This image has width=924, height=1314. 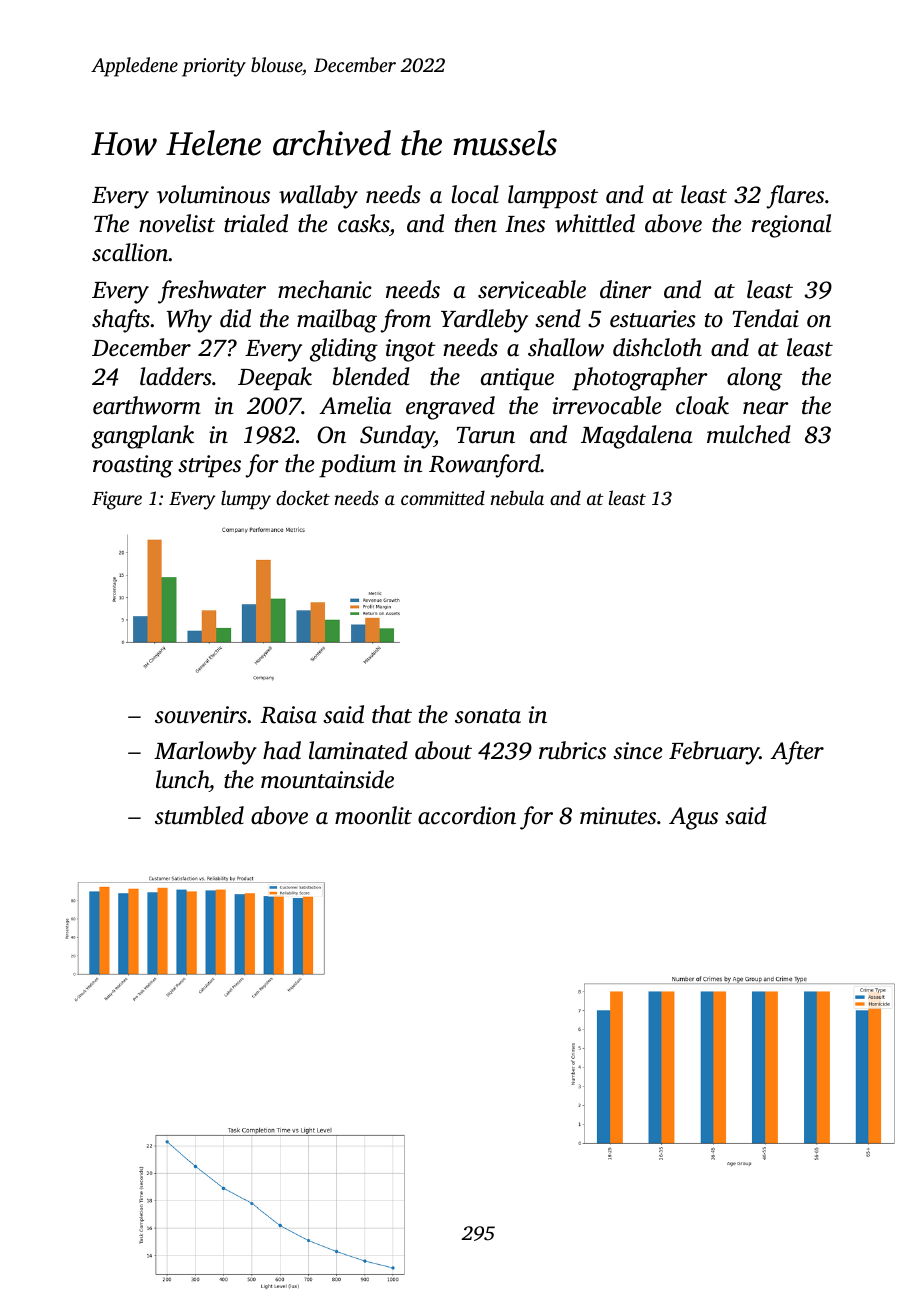 I want to click on local, so click(x=475, y=194).
